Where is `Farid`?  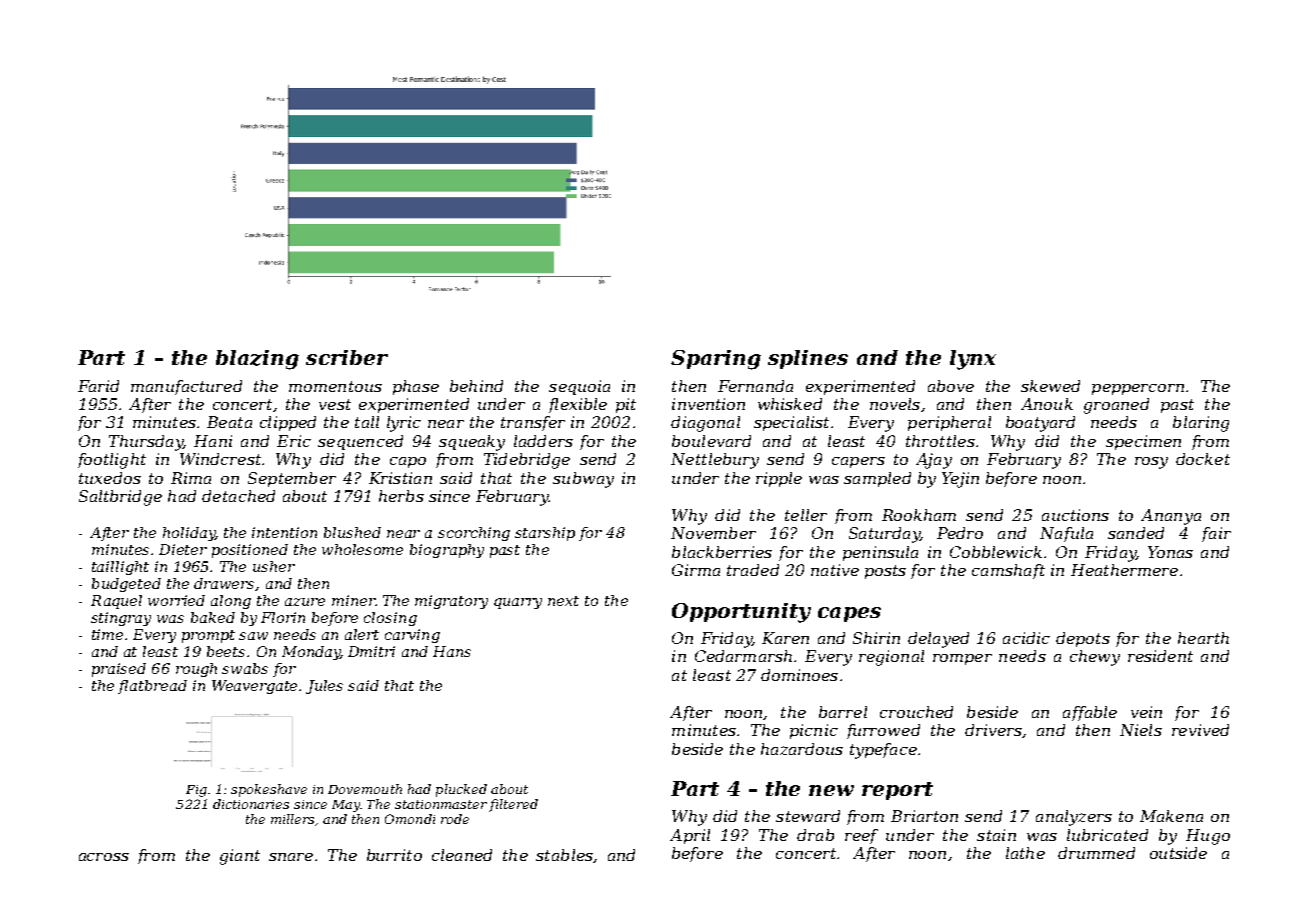 Farid is located at coordinates (98, 386).
